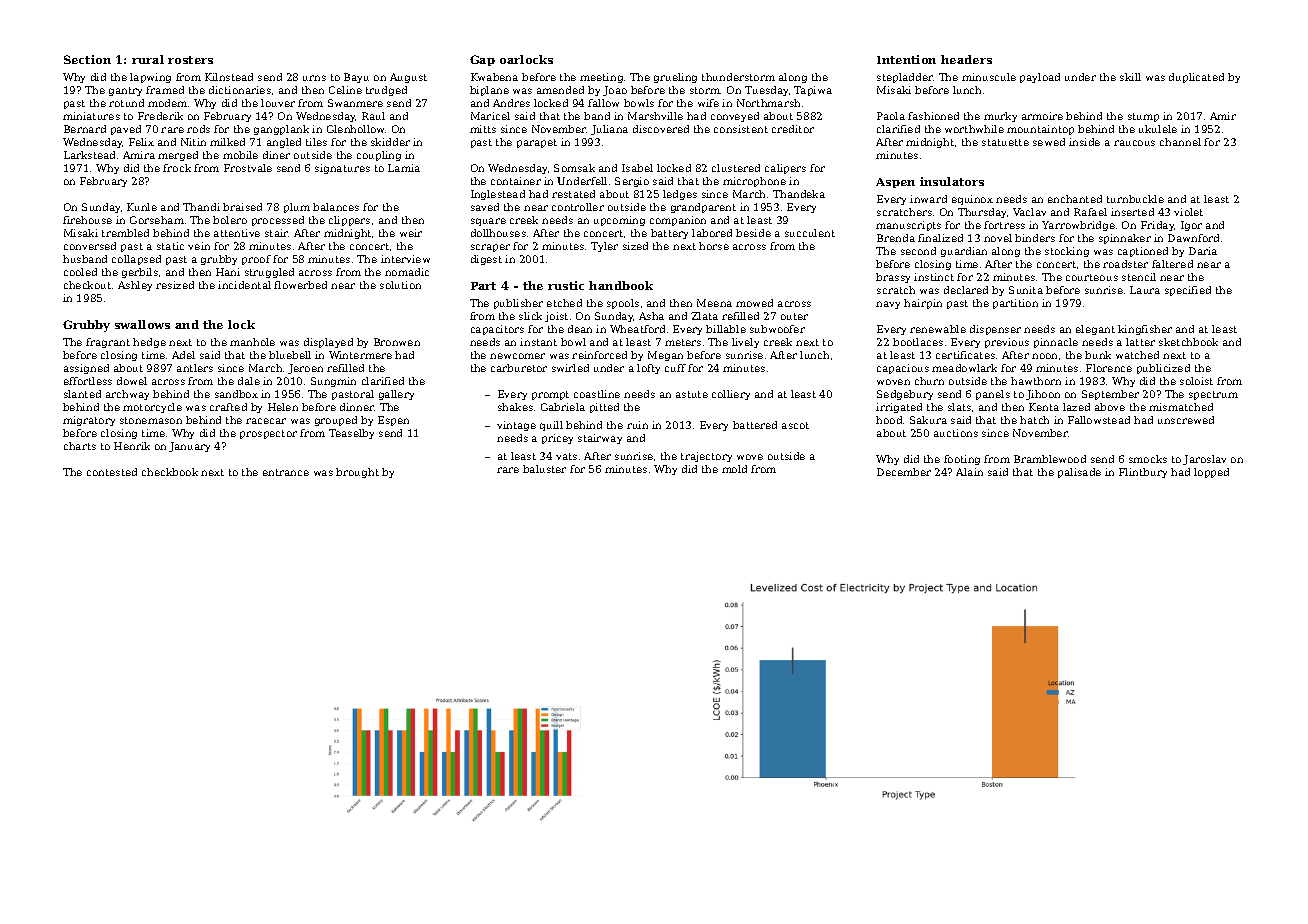  What do you see at coordinates (1186, 420) in the screenshot?
I see `unscrewed` at bounding box center [1186, 420].
